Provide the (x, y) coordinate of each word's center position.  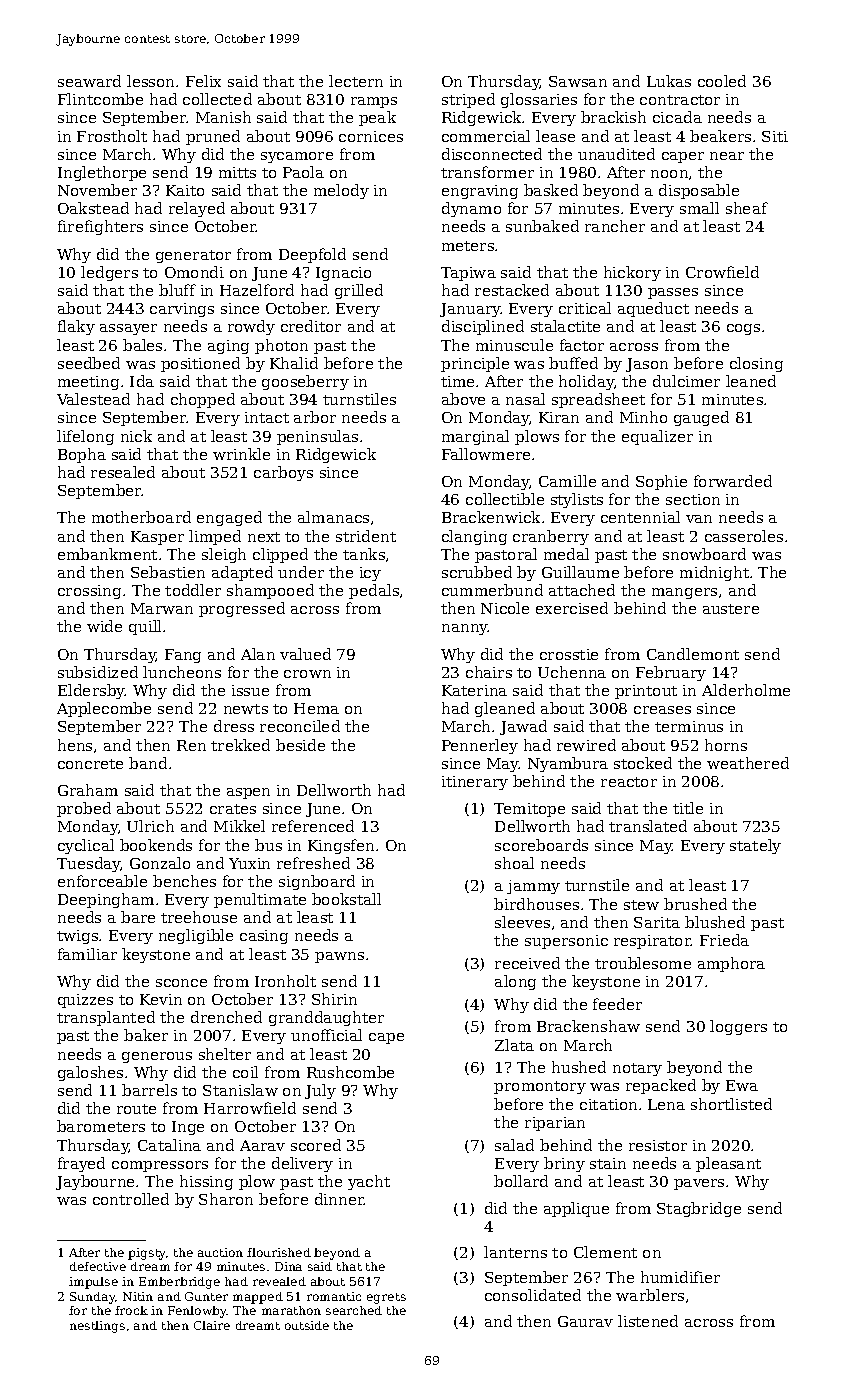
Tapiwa (468, 274)
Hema (316, 708)
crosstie (569, 654)
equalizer (657, 437)
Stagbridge (699, 1209)
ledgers (109, 273)
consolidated (533, 1295)
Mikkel (239, 826)
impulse (93, 1283)
